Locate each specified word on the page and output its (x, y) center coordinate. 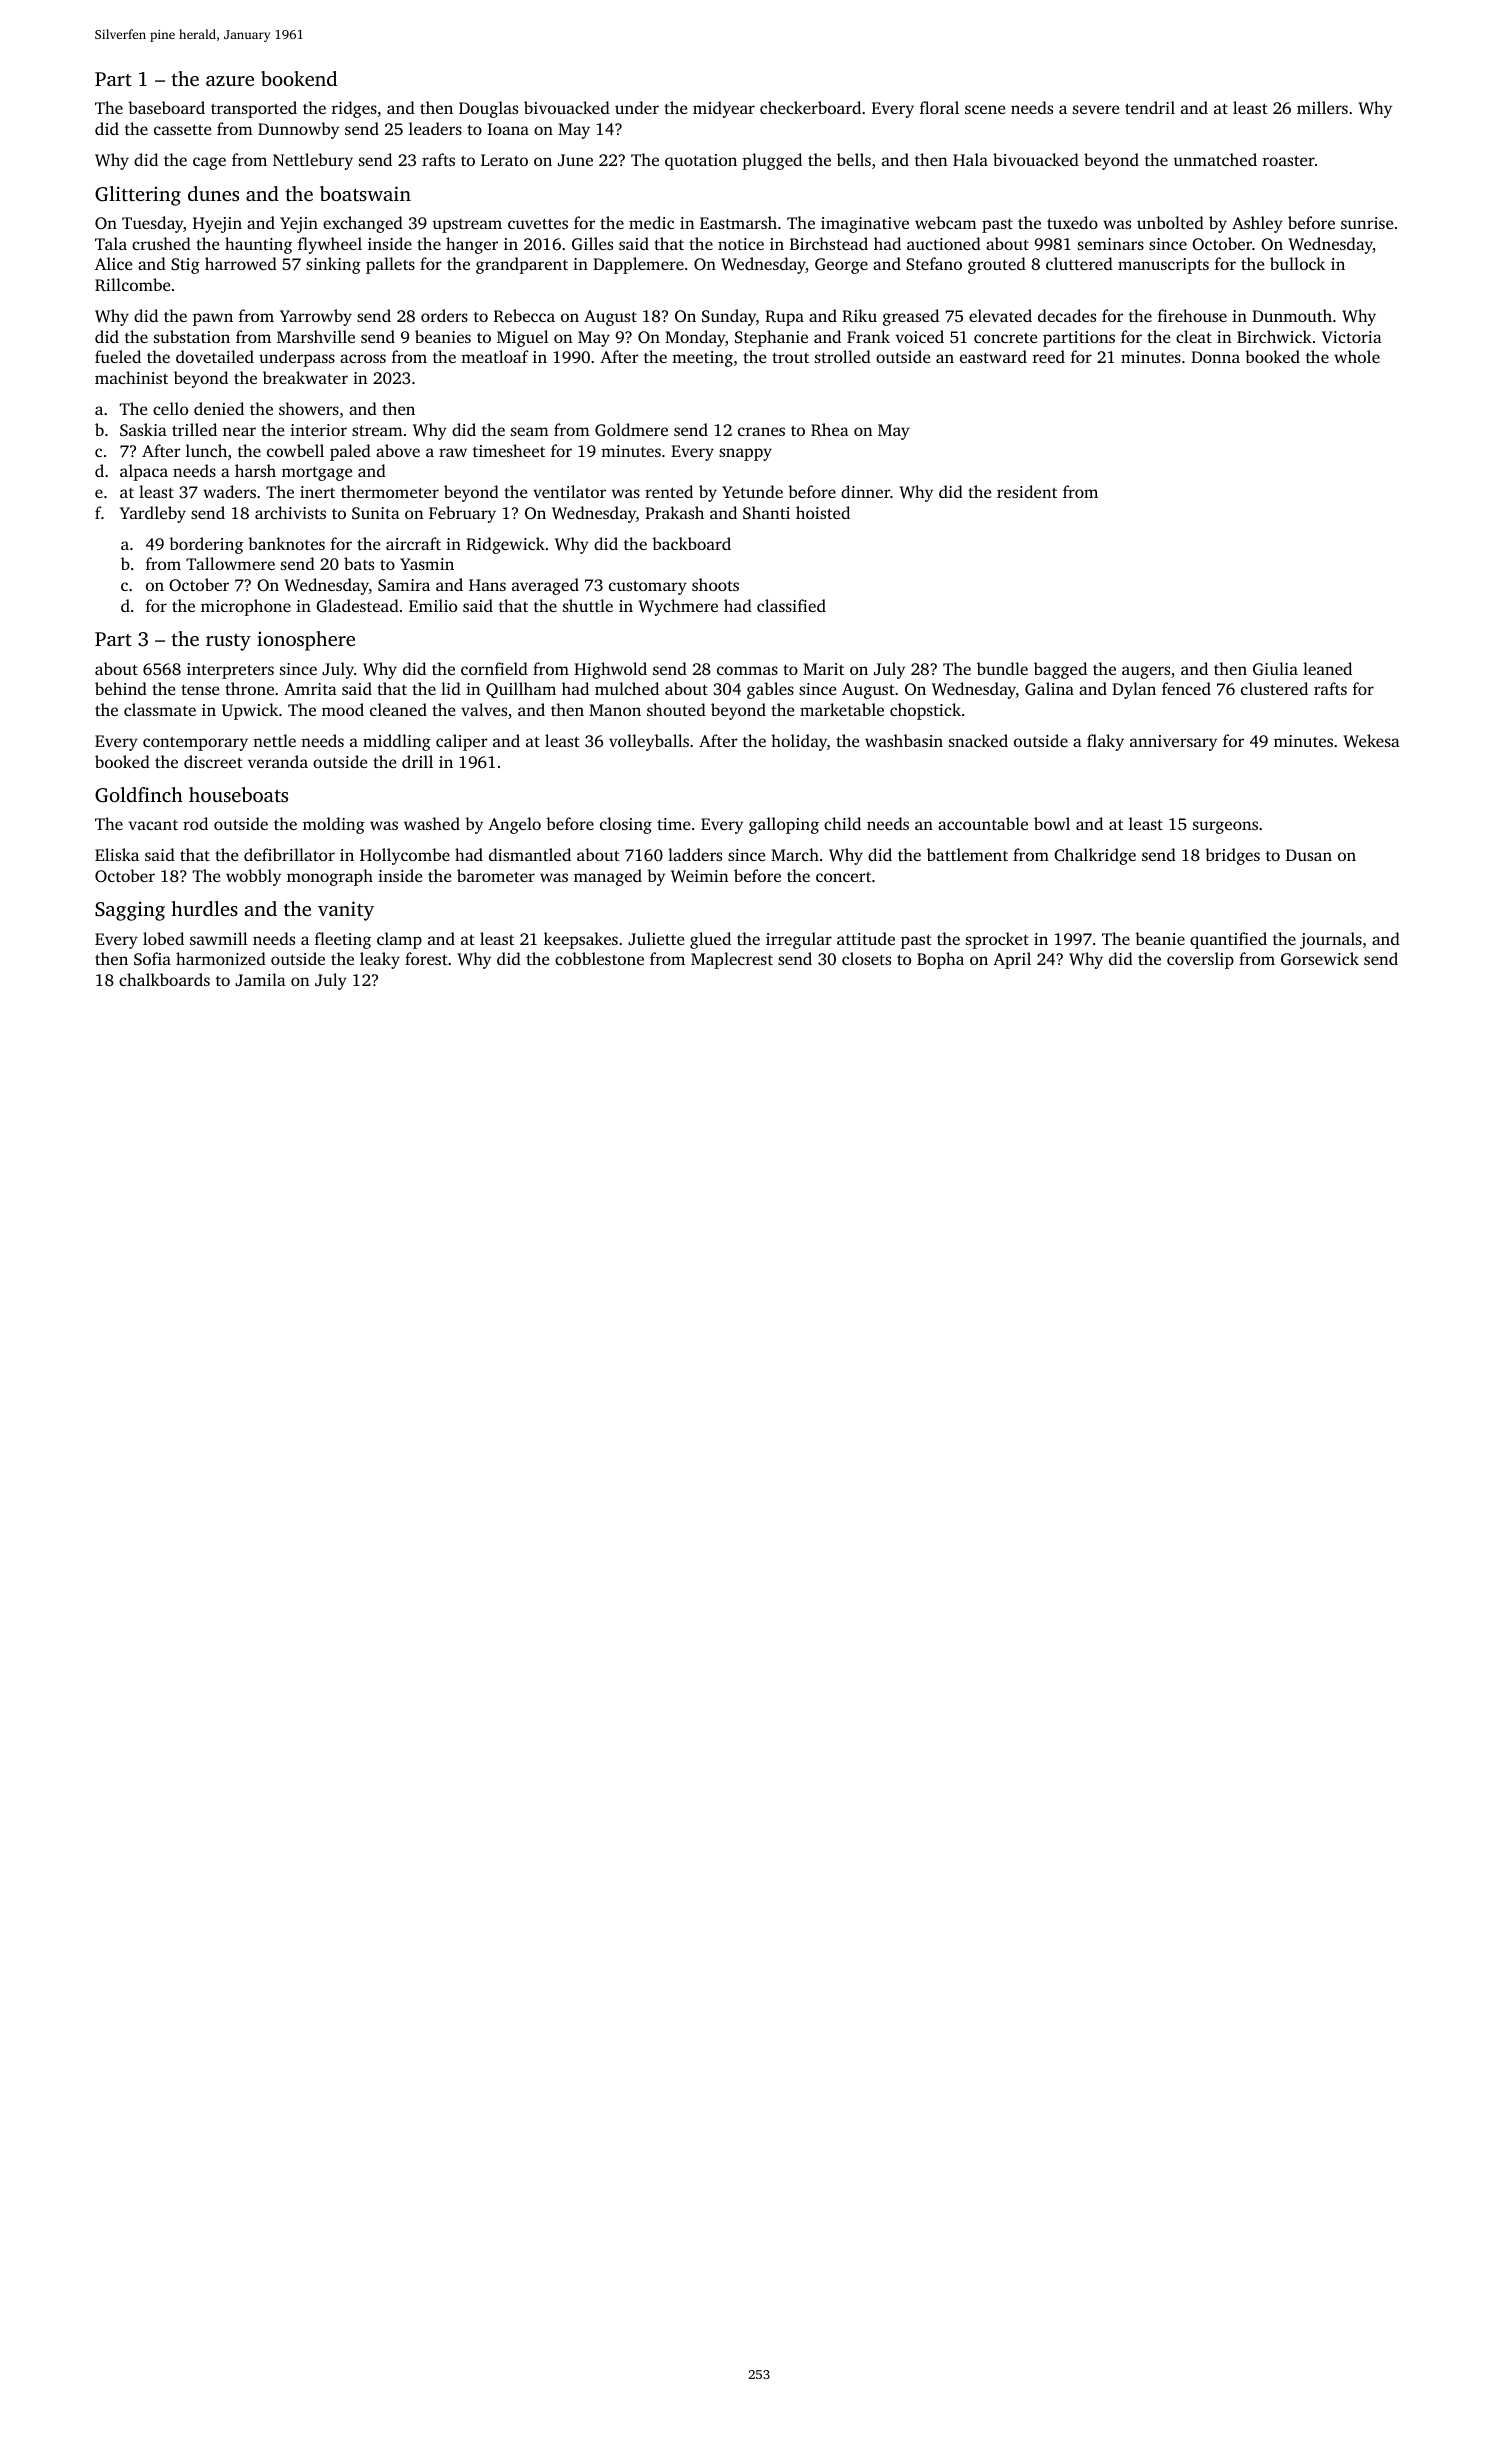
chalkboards (164, 979)
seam (530, 431)
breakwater (305, 377)
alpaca (144, 472)
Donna (1215, 357)
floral (939, 107)
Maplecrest (732, 960)
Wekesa (1371, 741)
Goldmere (631, 430)
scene (985, 109)
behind (121, 688)
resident (1027, 491)
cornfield (494, 668)
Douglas (488, 109)
